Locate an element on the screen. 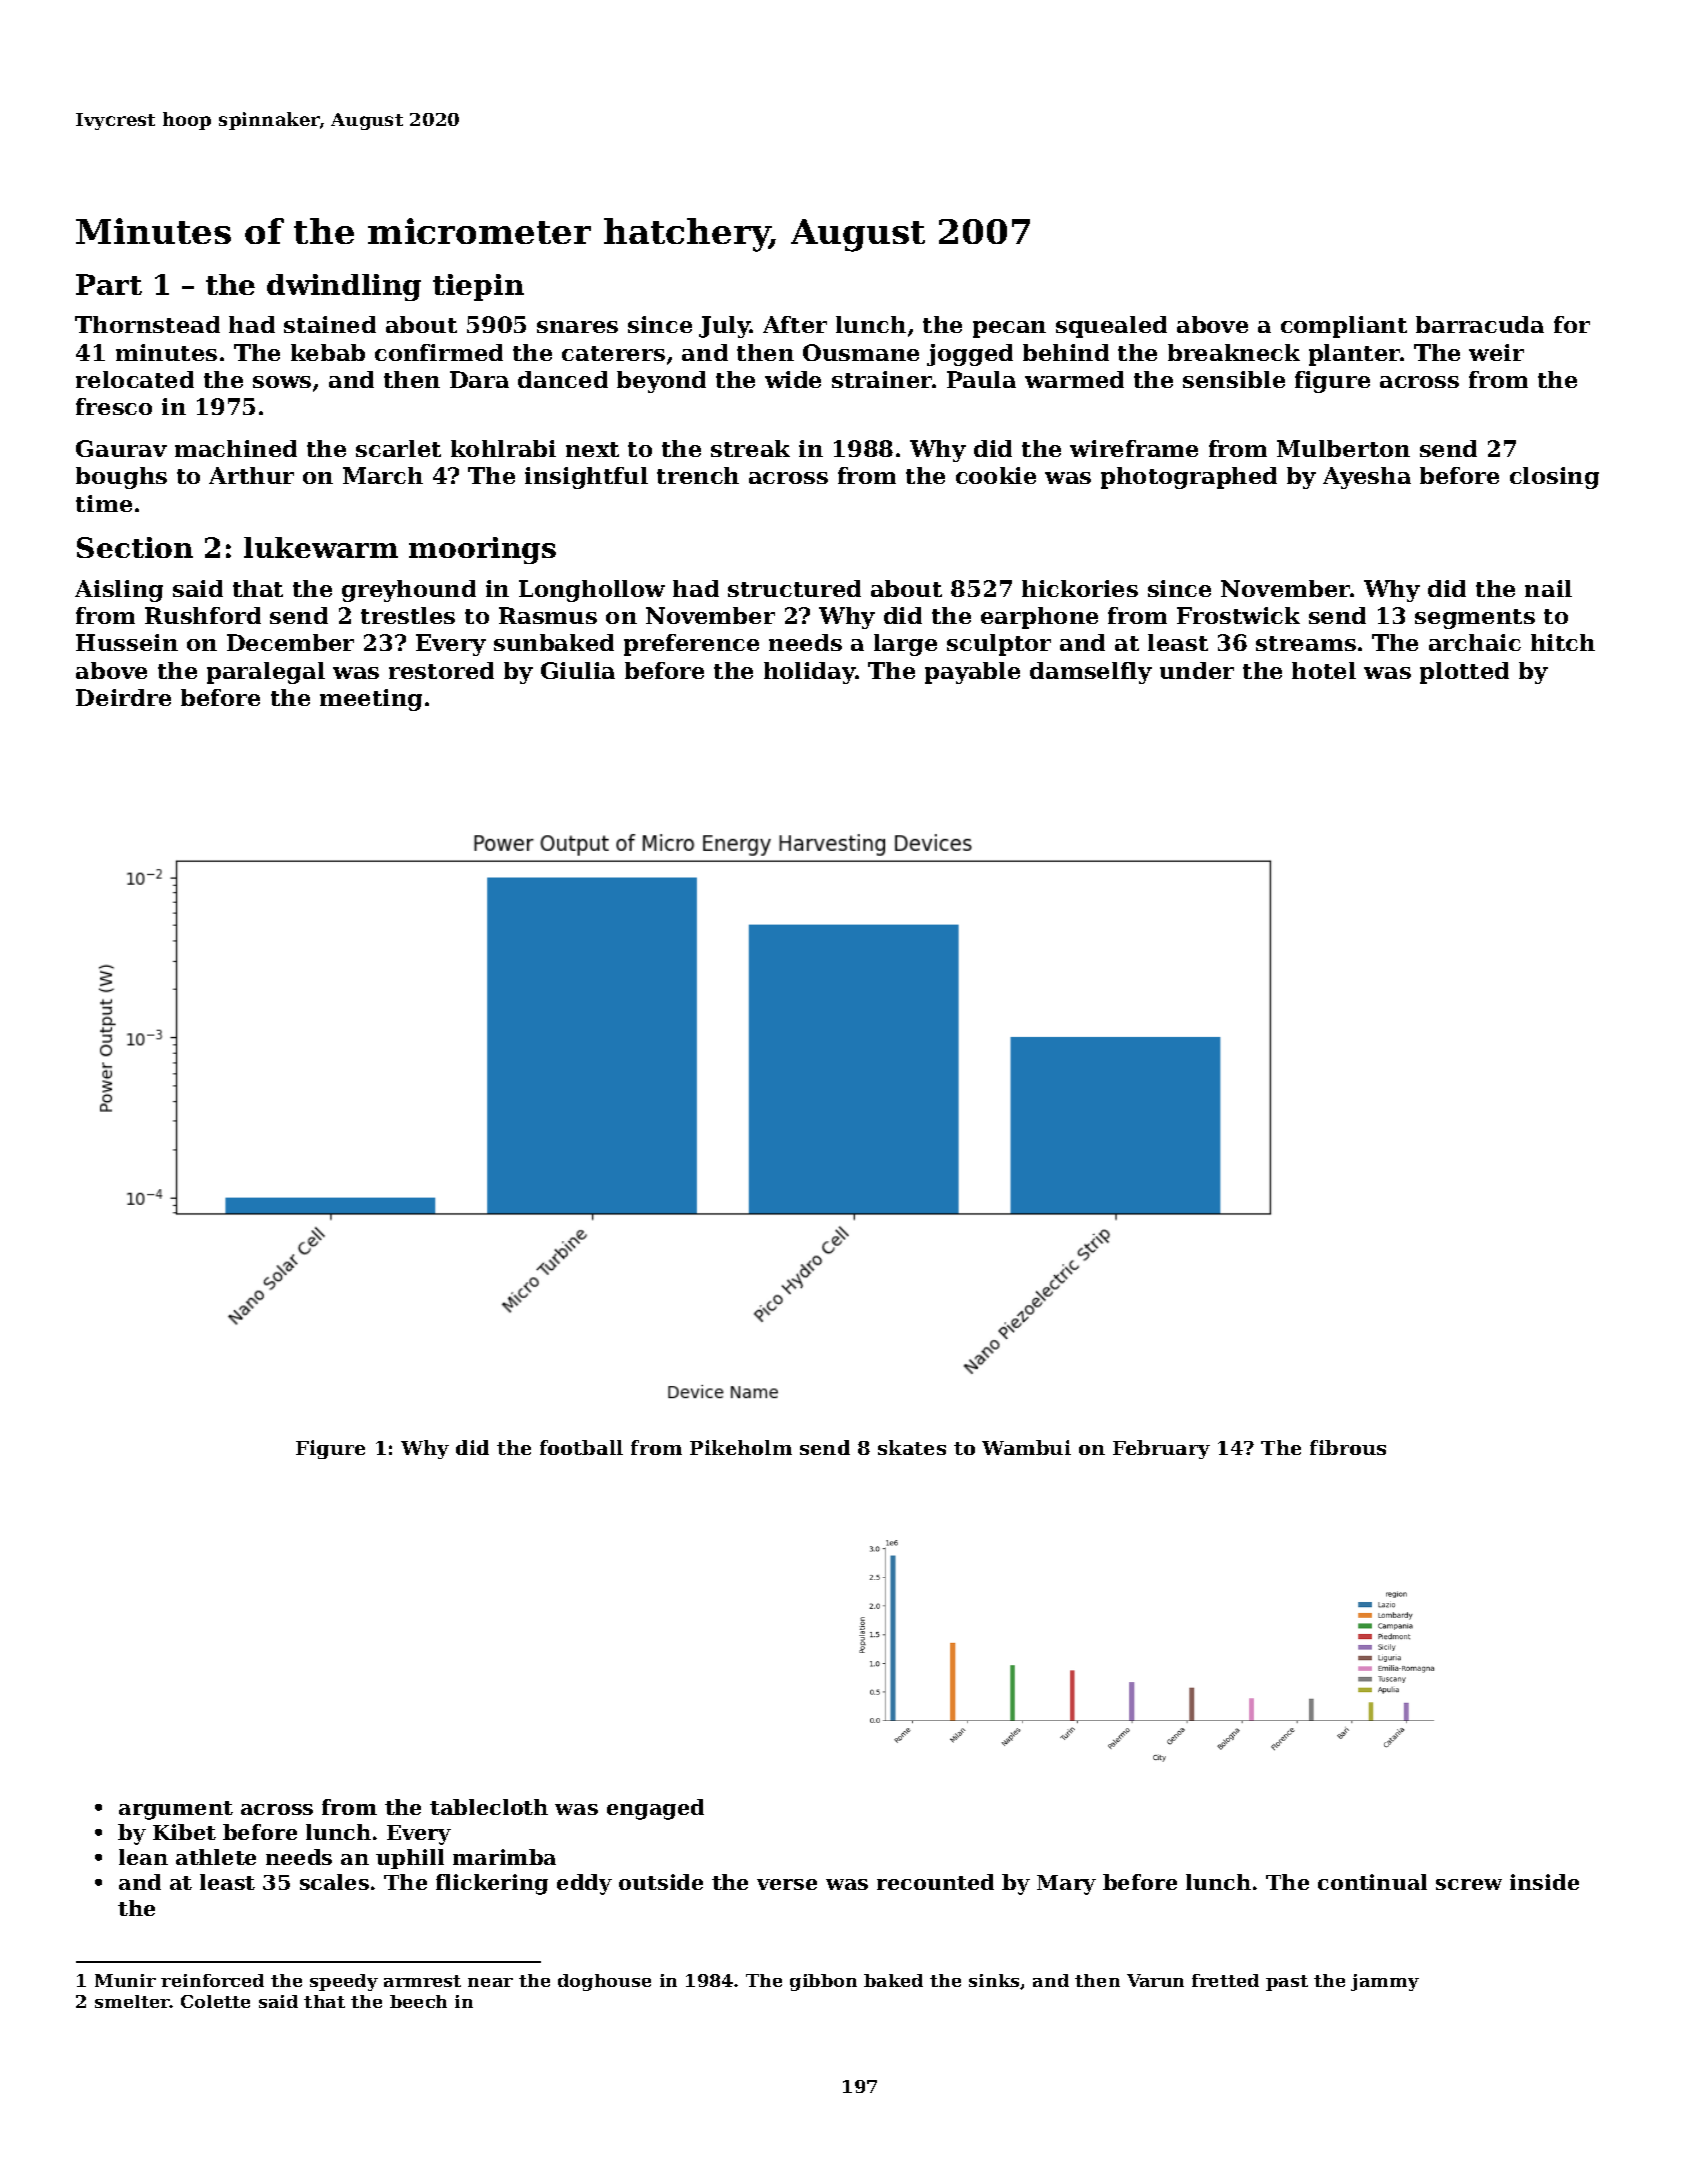  meeting is located at coordinates (371, 700).
